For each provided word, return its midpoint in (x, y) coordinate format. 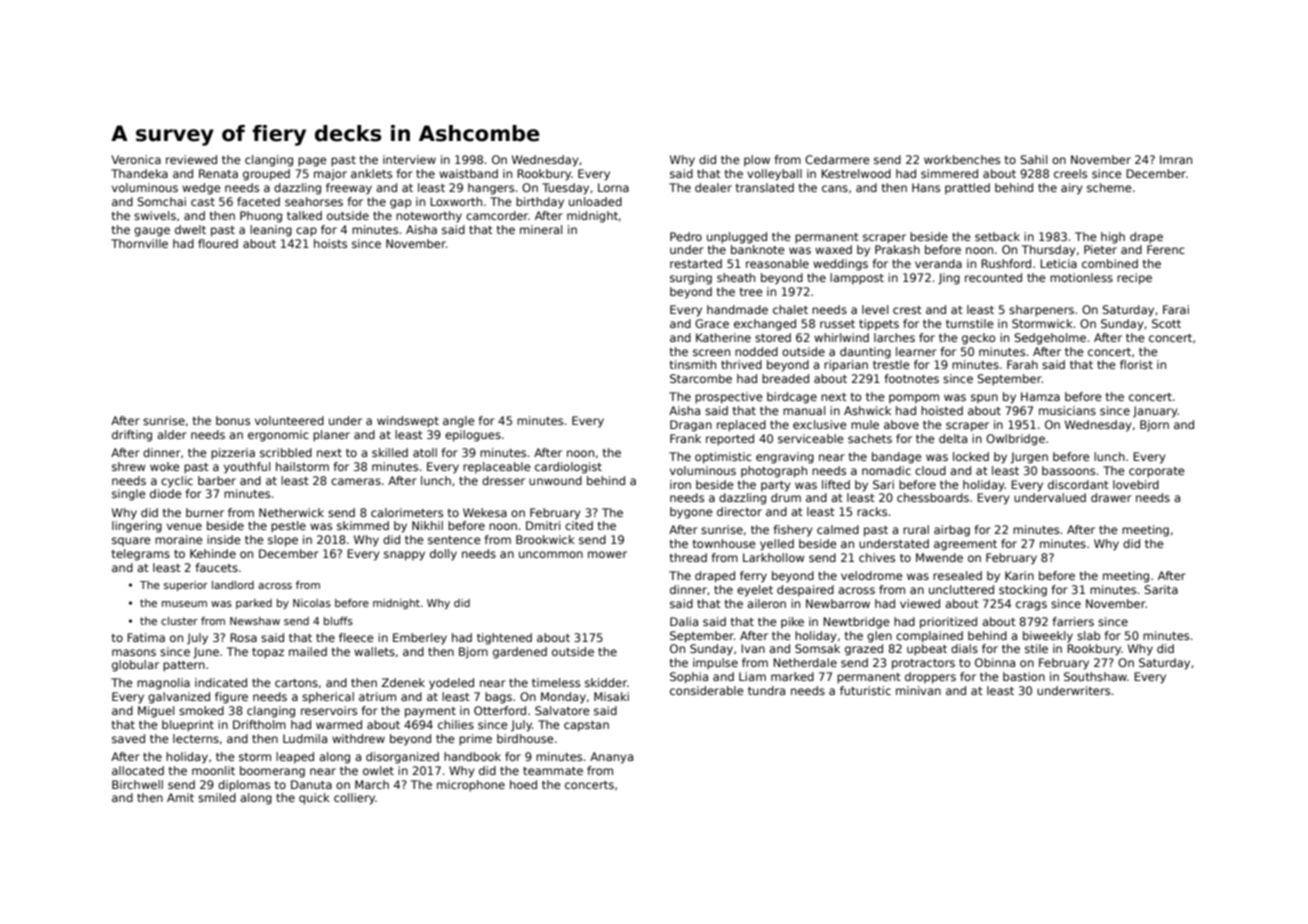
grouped (266, 175)
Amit (180, 797)
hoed (523, 784)
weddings (840, 265)
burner (205, 512)
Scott (1166, 323)
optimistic (723, 458)
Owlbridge (1015, 440)
